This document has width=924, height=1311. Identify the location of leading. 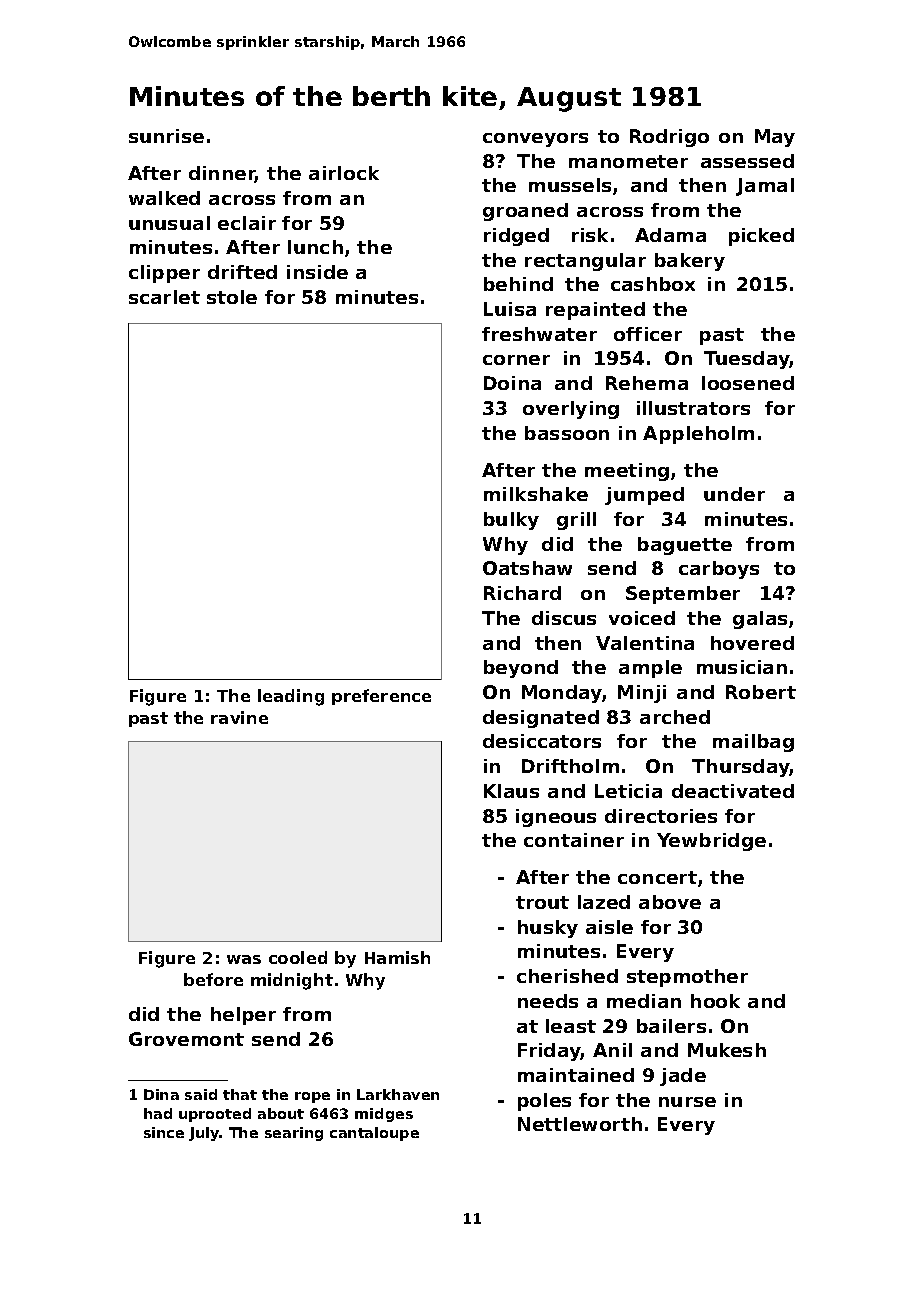
(291, 697).
